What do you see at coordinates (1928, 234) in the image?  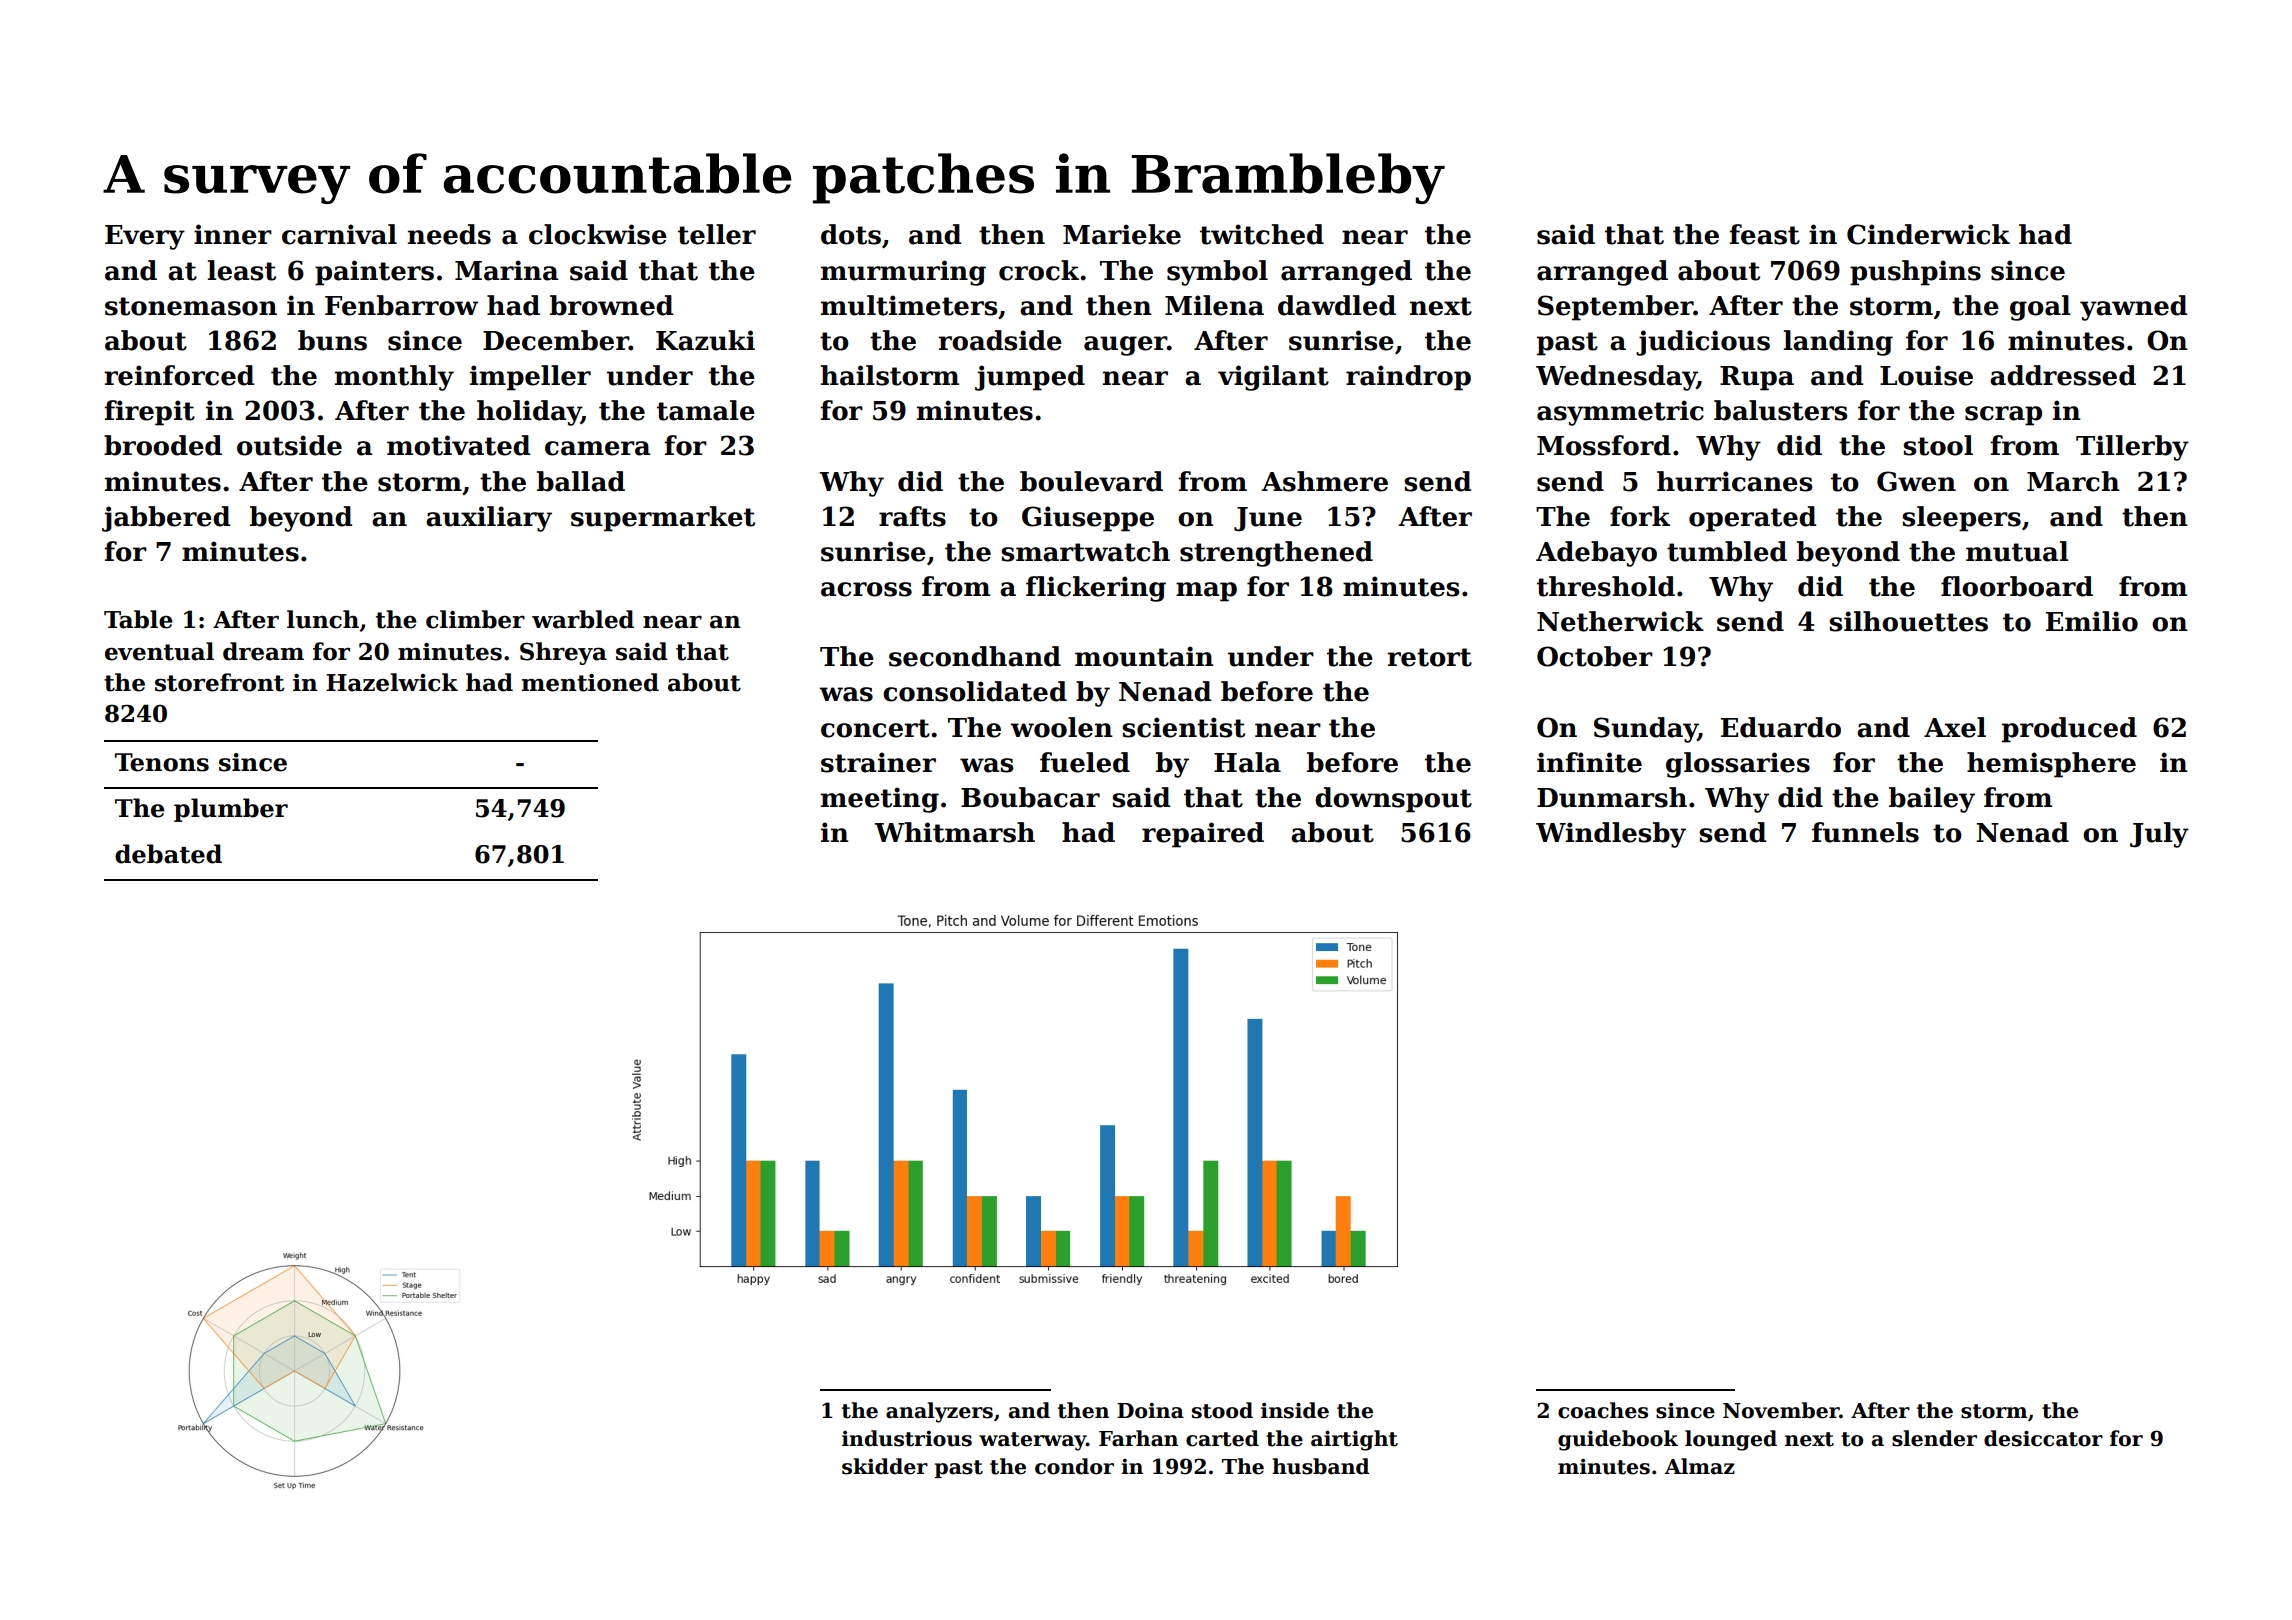 I see `Cinderwick` at bounding box center [1928, 234].
